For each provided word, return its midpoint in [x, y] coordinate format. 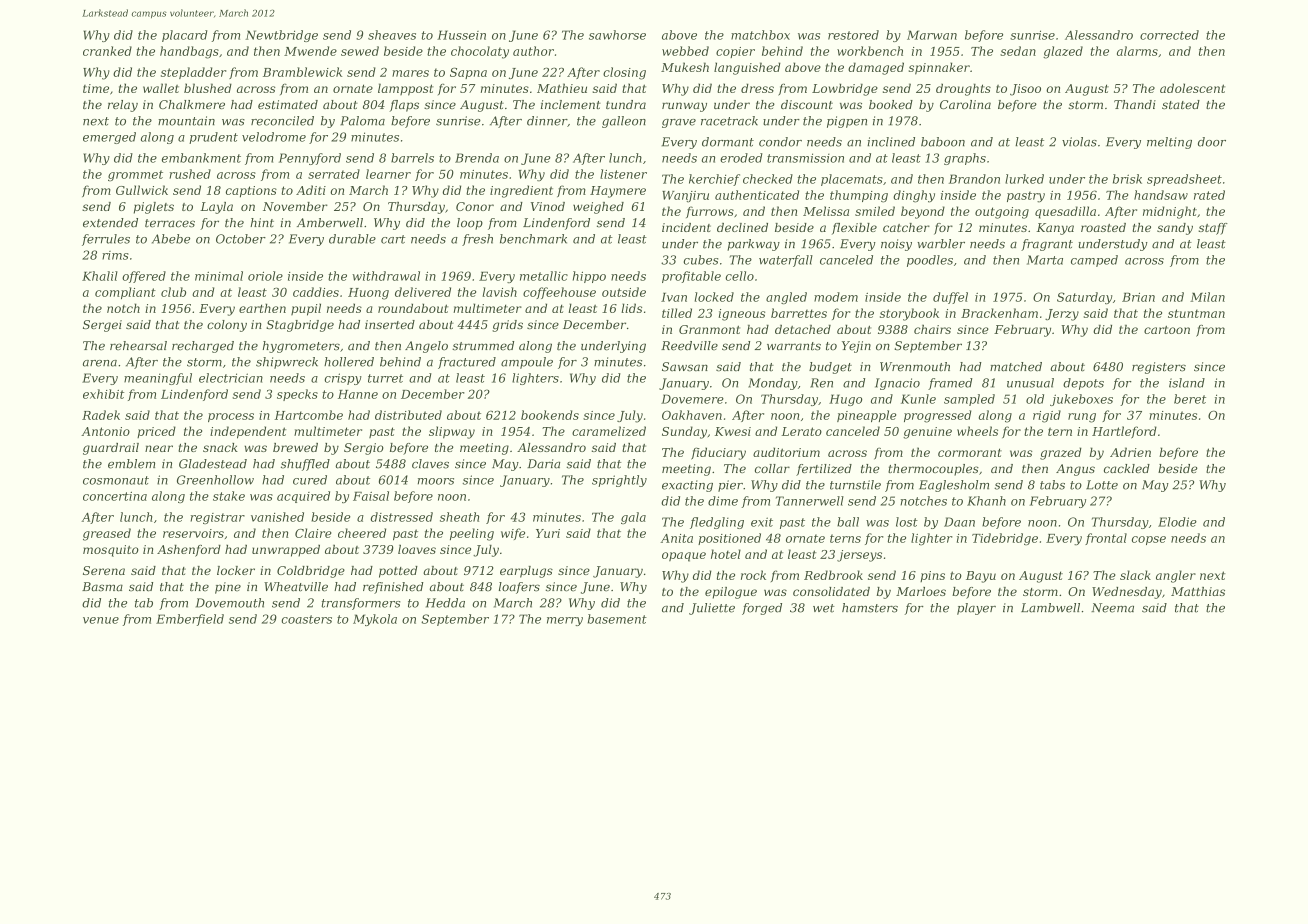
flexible [854, 229]
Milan [1207, 297]
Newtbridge [281, 36]
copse [1149, 540]
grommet [135, 176]
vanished [277, 517]
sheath [459, 517]
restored [853, 35]
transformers [361, 604]
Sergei [102, 326]
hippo [589, 277]
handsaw [1161, 195]
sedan [1018, 51]
